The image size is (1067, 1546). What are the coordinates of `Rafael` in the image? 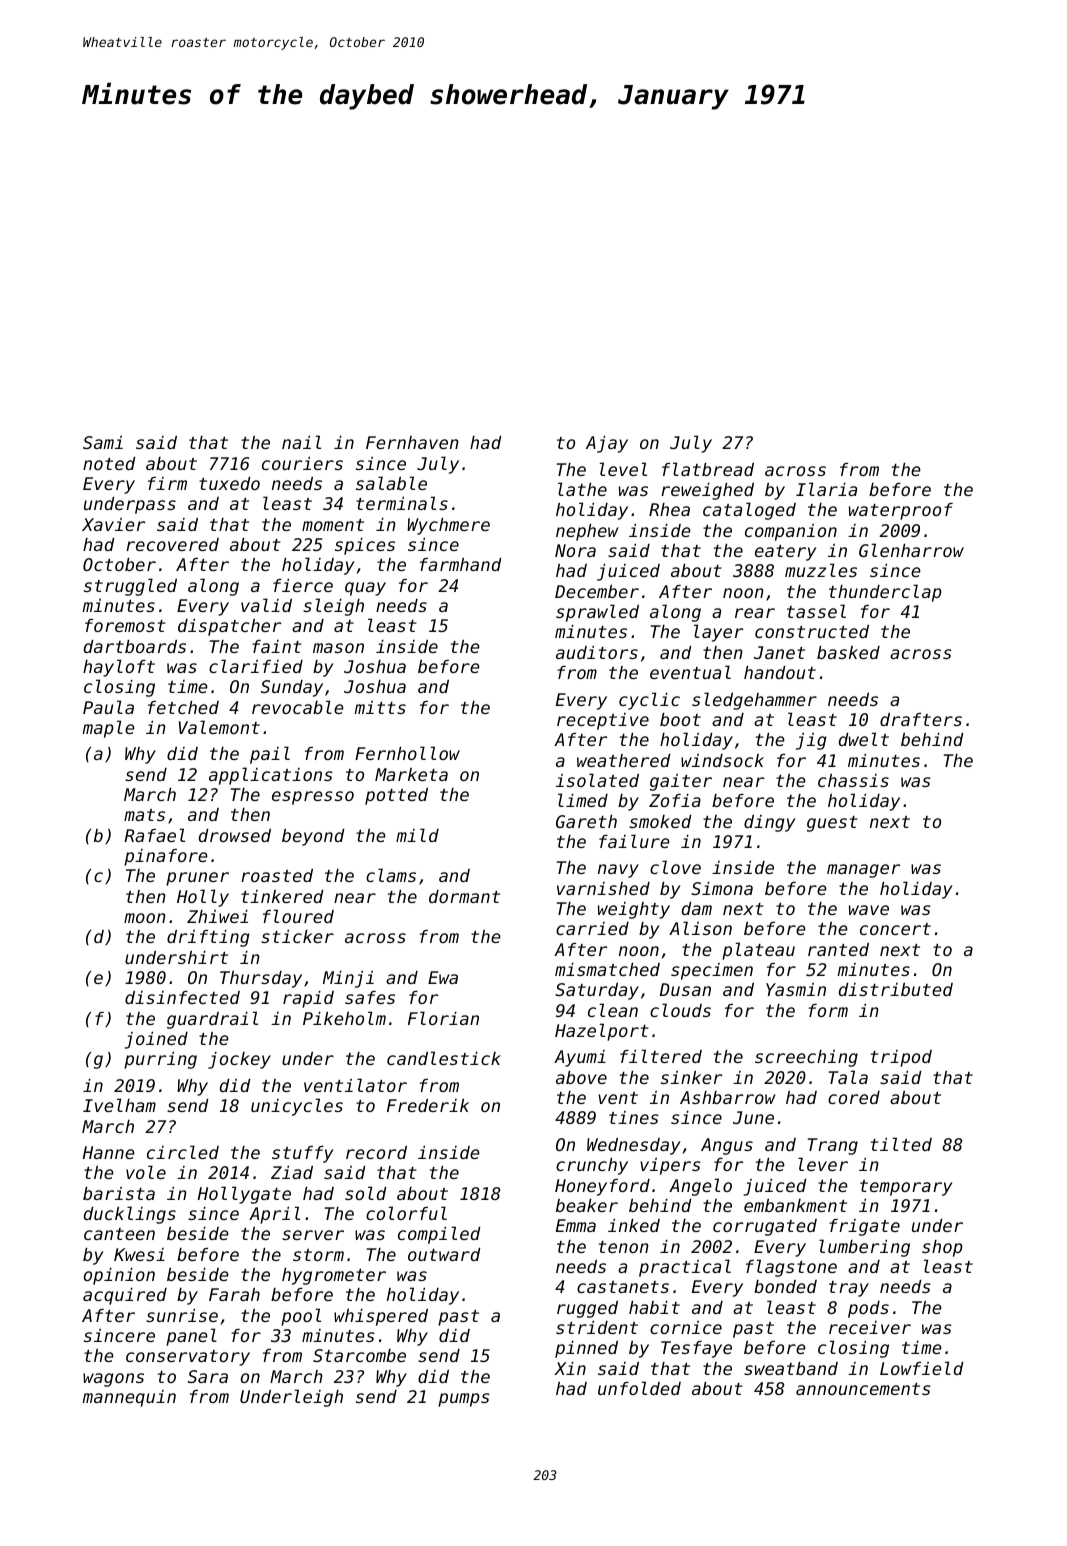 It's located at (154, 835).
